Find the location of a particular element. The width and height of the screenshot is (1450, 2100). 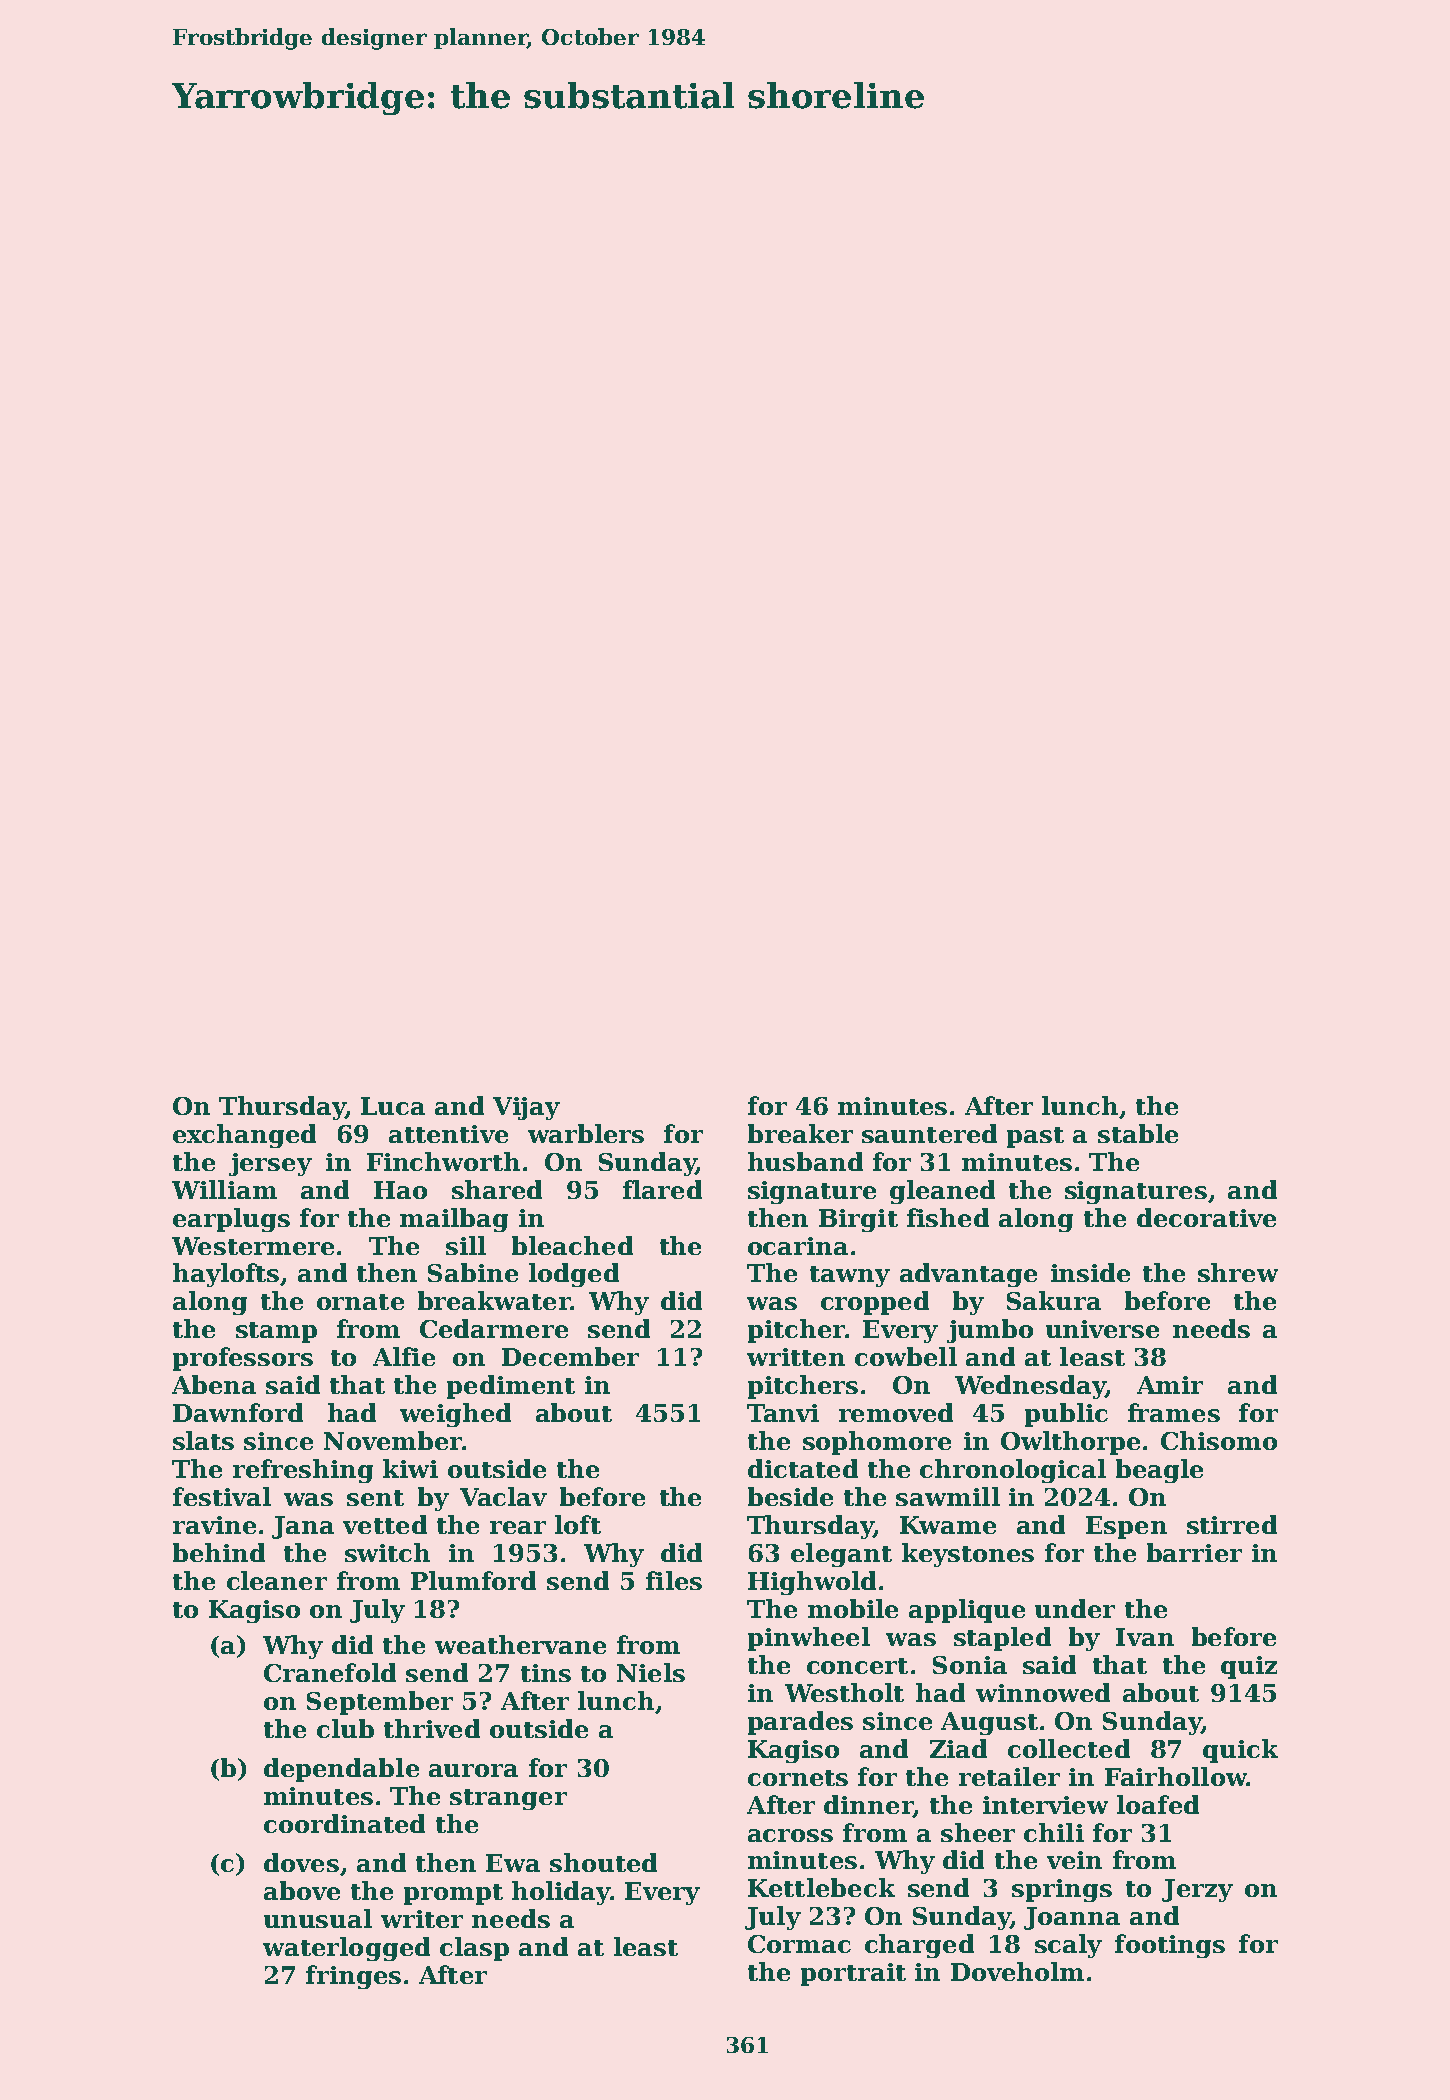

shrew is located at coordinates (1238, 1272).
